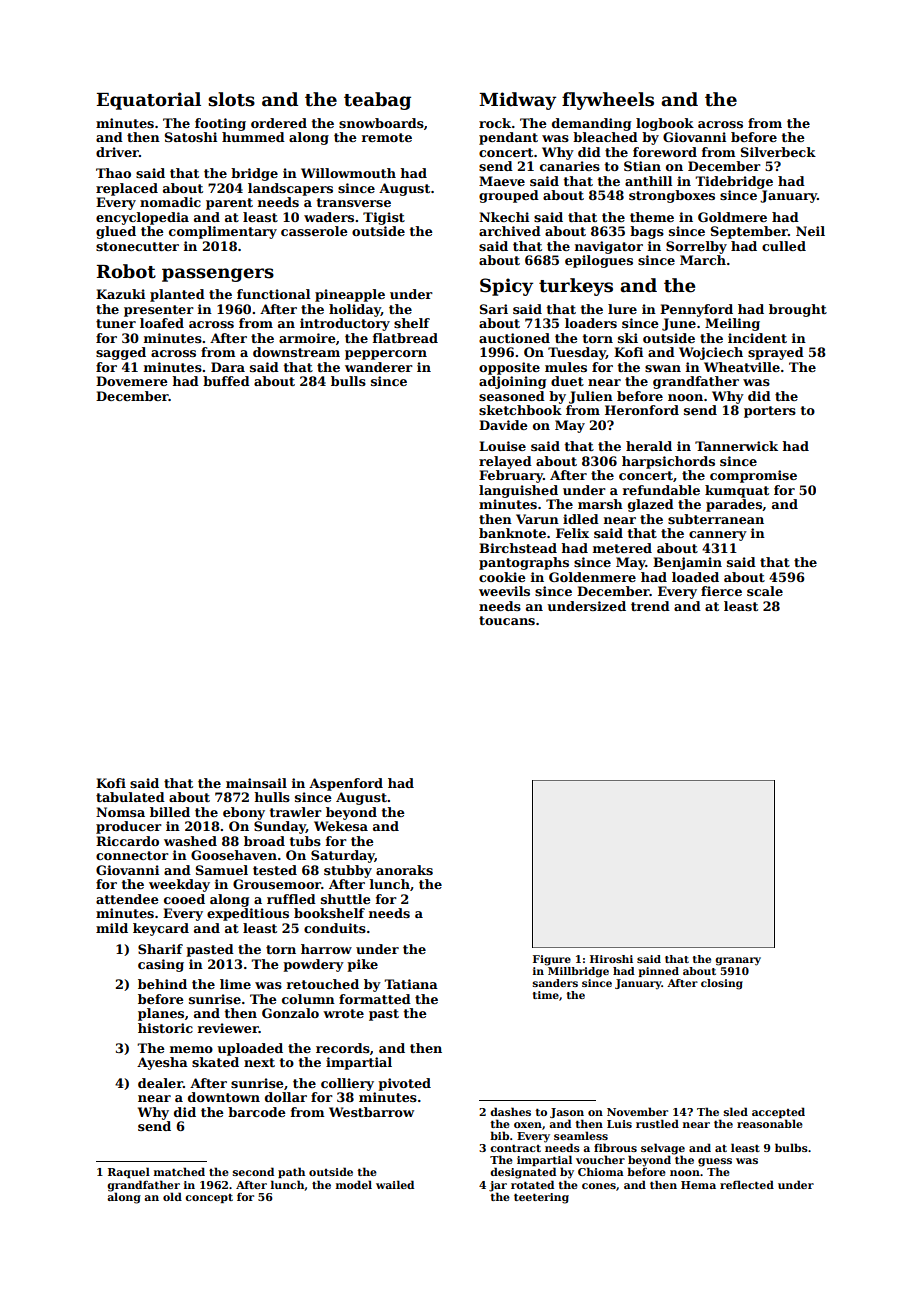 The width and height of the screenshot is (924, 1308). What do you see at coordinates (132, 381) in the screenshot?
I see `Dovemere` at bounding box center [132, 381].
